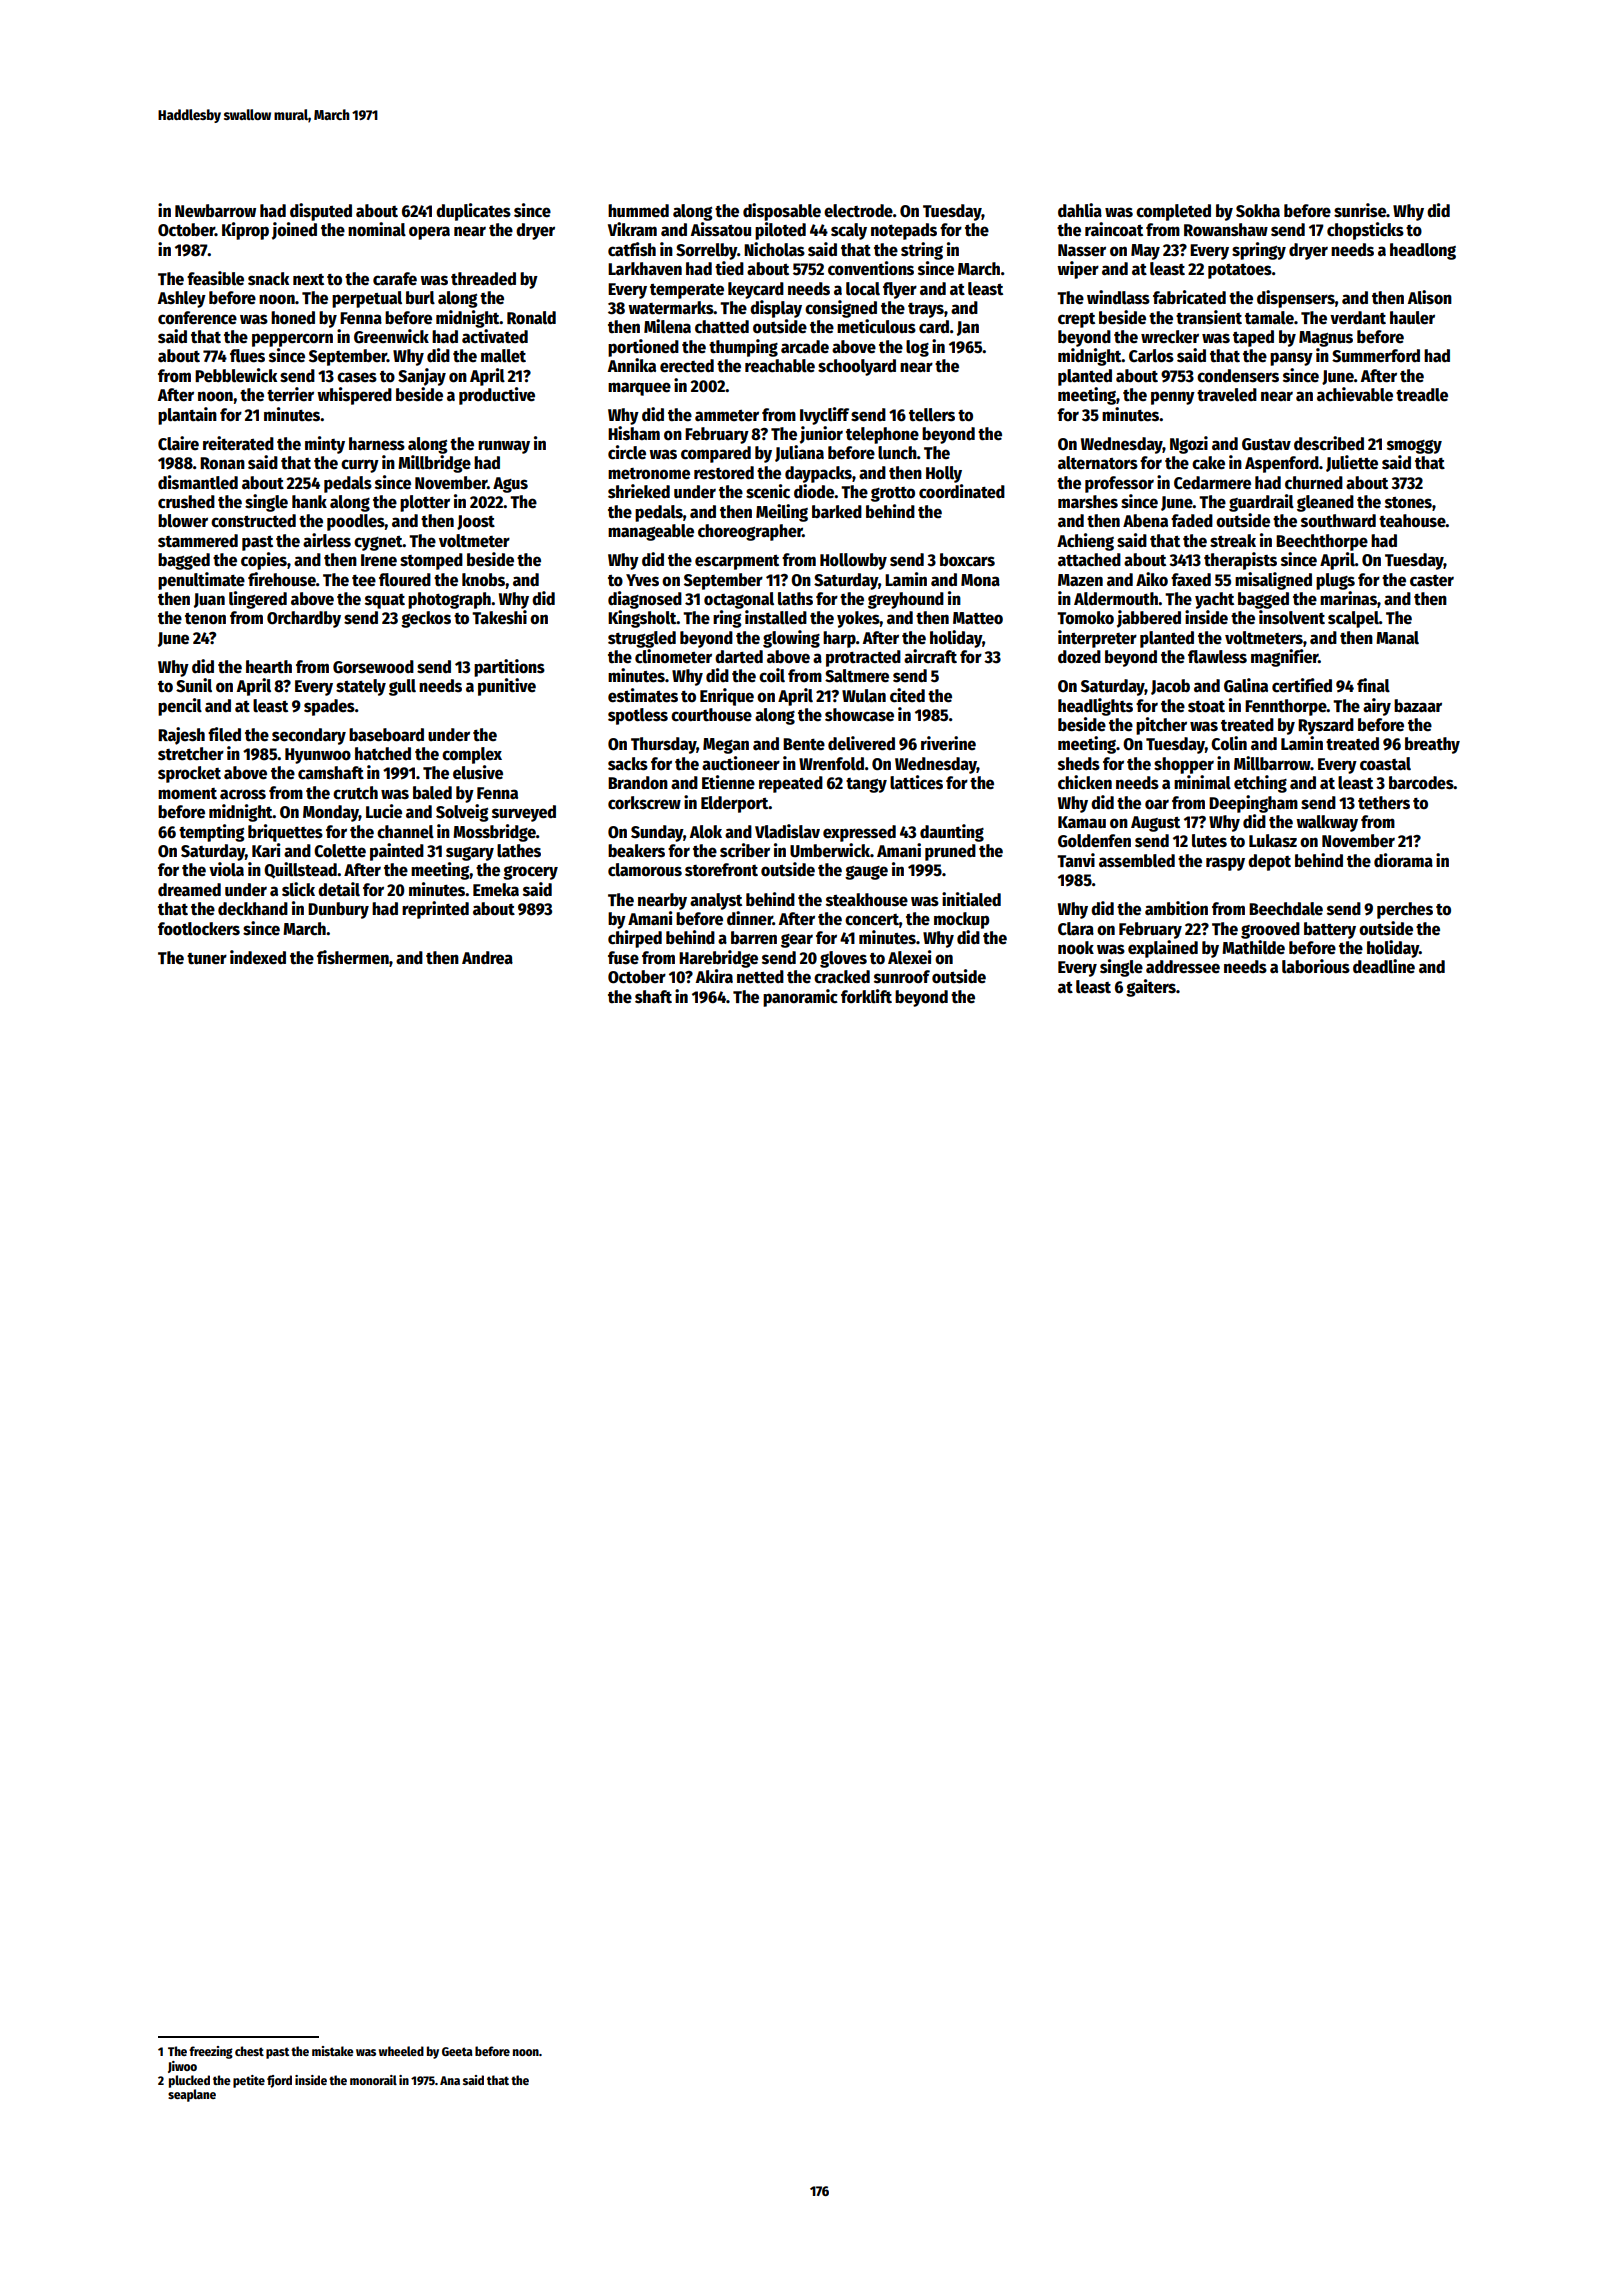 This image has height=2292, width=1620. What do you see at coordinates (249, 2051) in the image?
I see `chest` at bounding box center [249, 2051].
